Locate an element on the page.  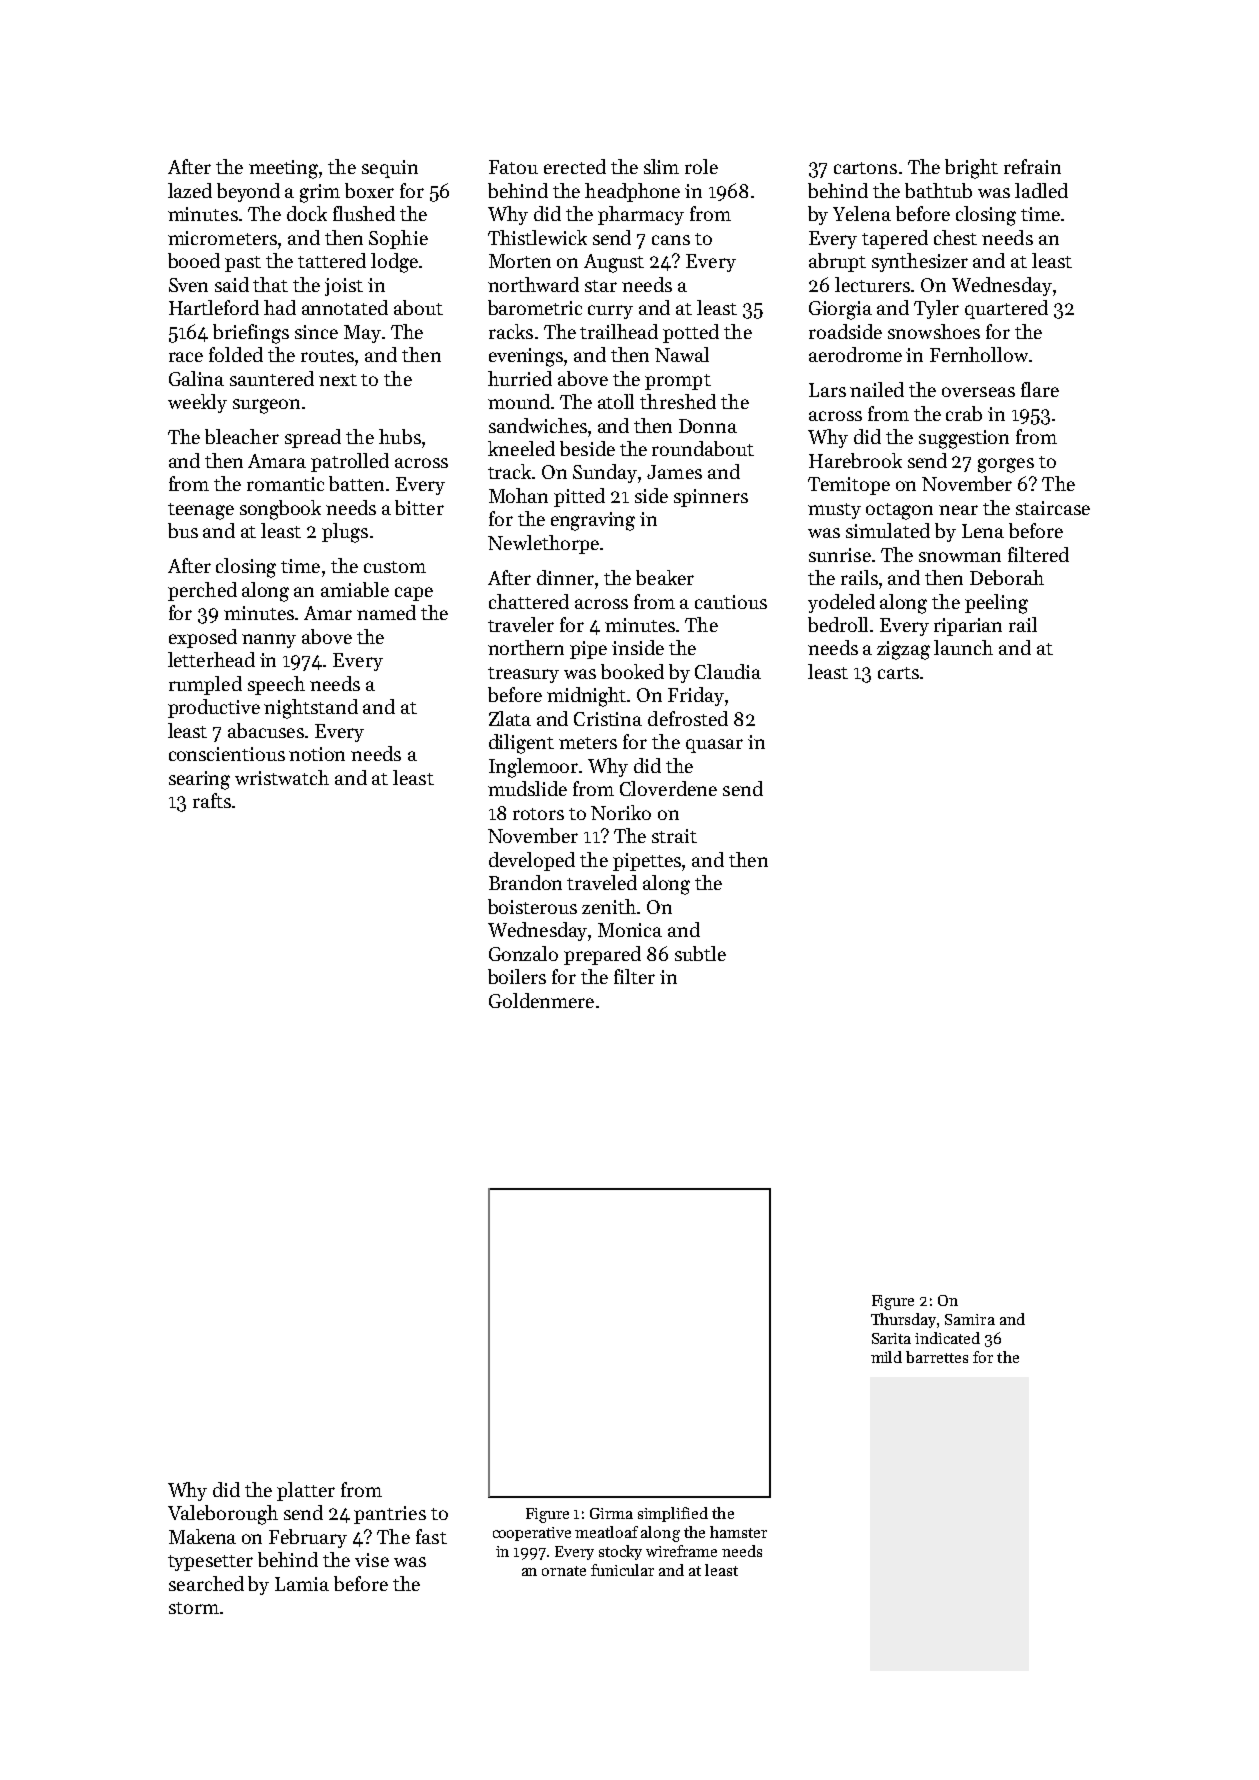
Fernhollow is located at coordinates (979, 354).
